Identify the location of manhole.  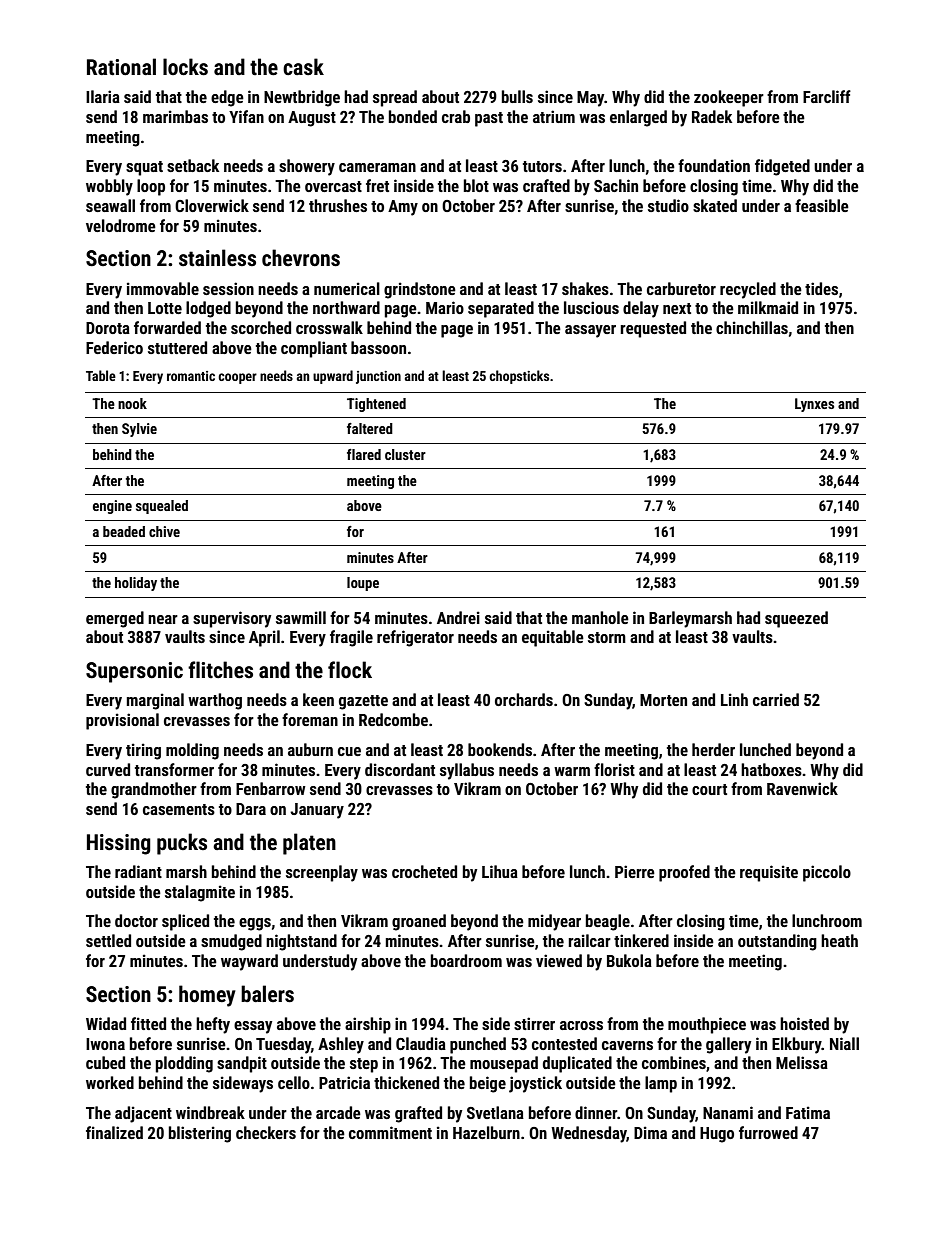
(600, 617).
